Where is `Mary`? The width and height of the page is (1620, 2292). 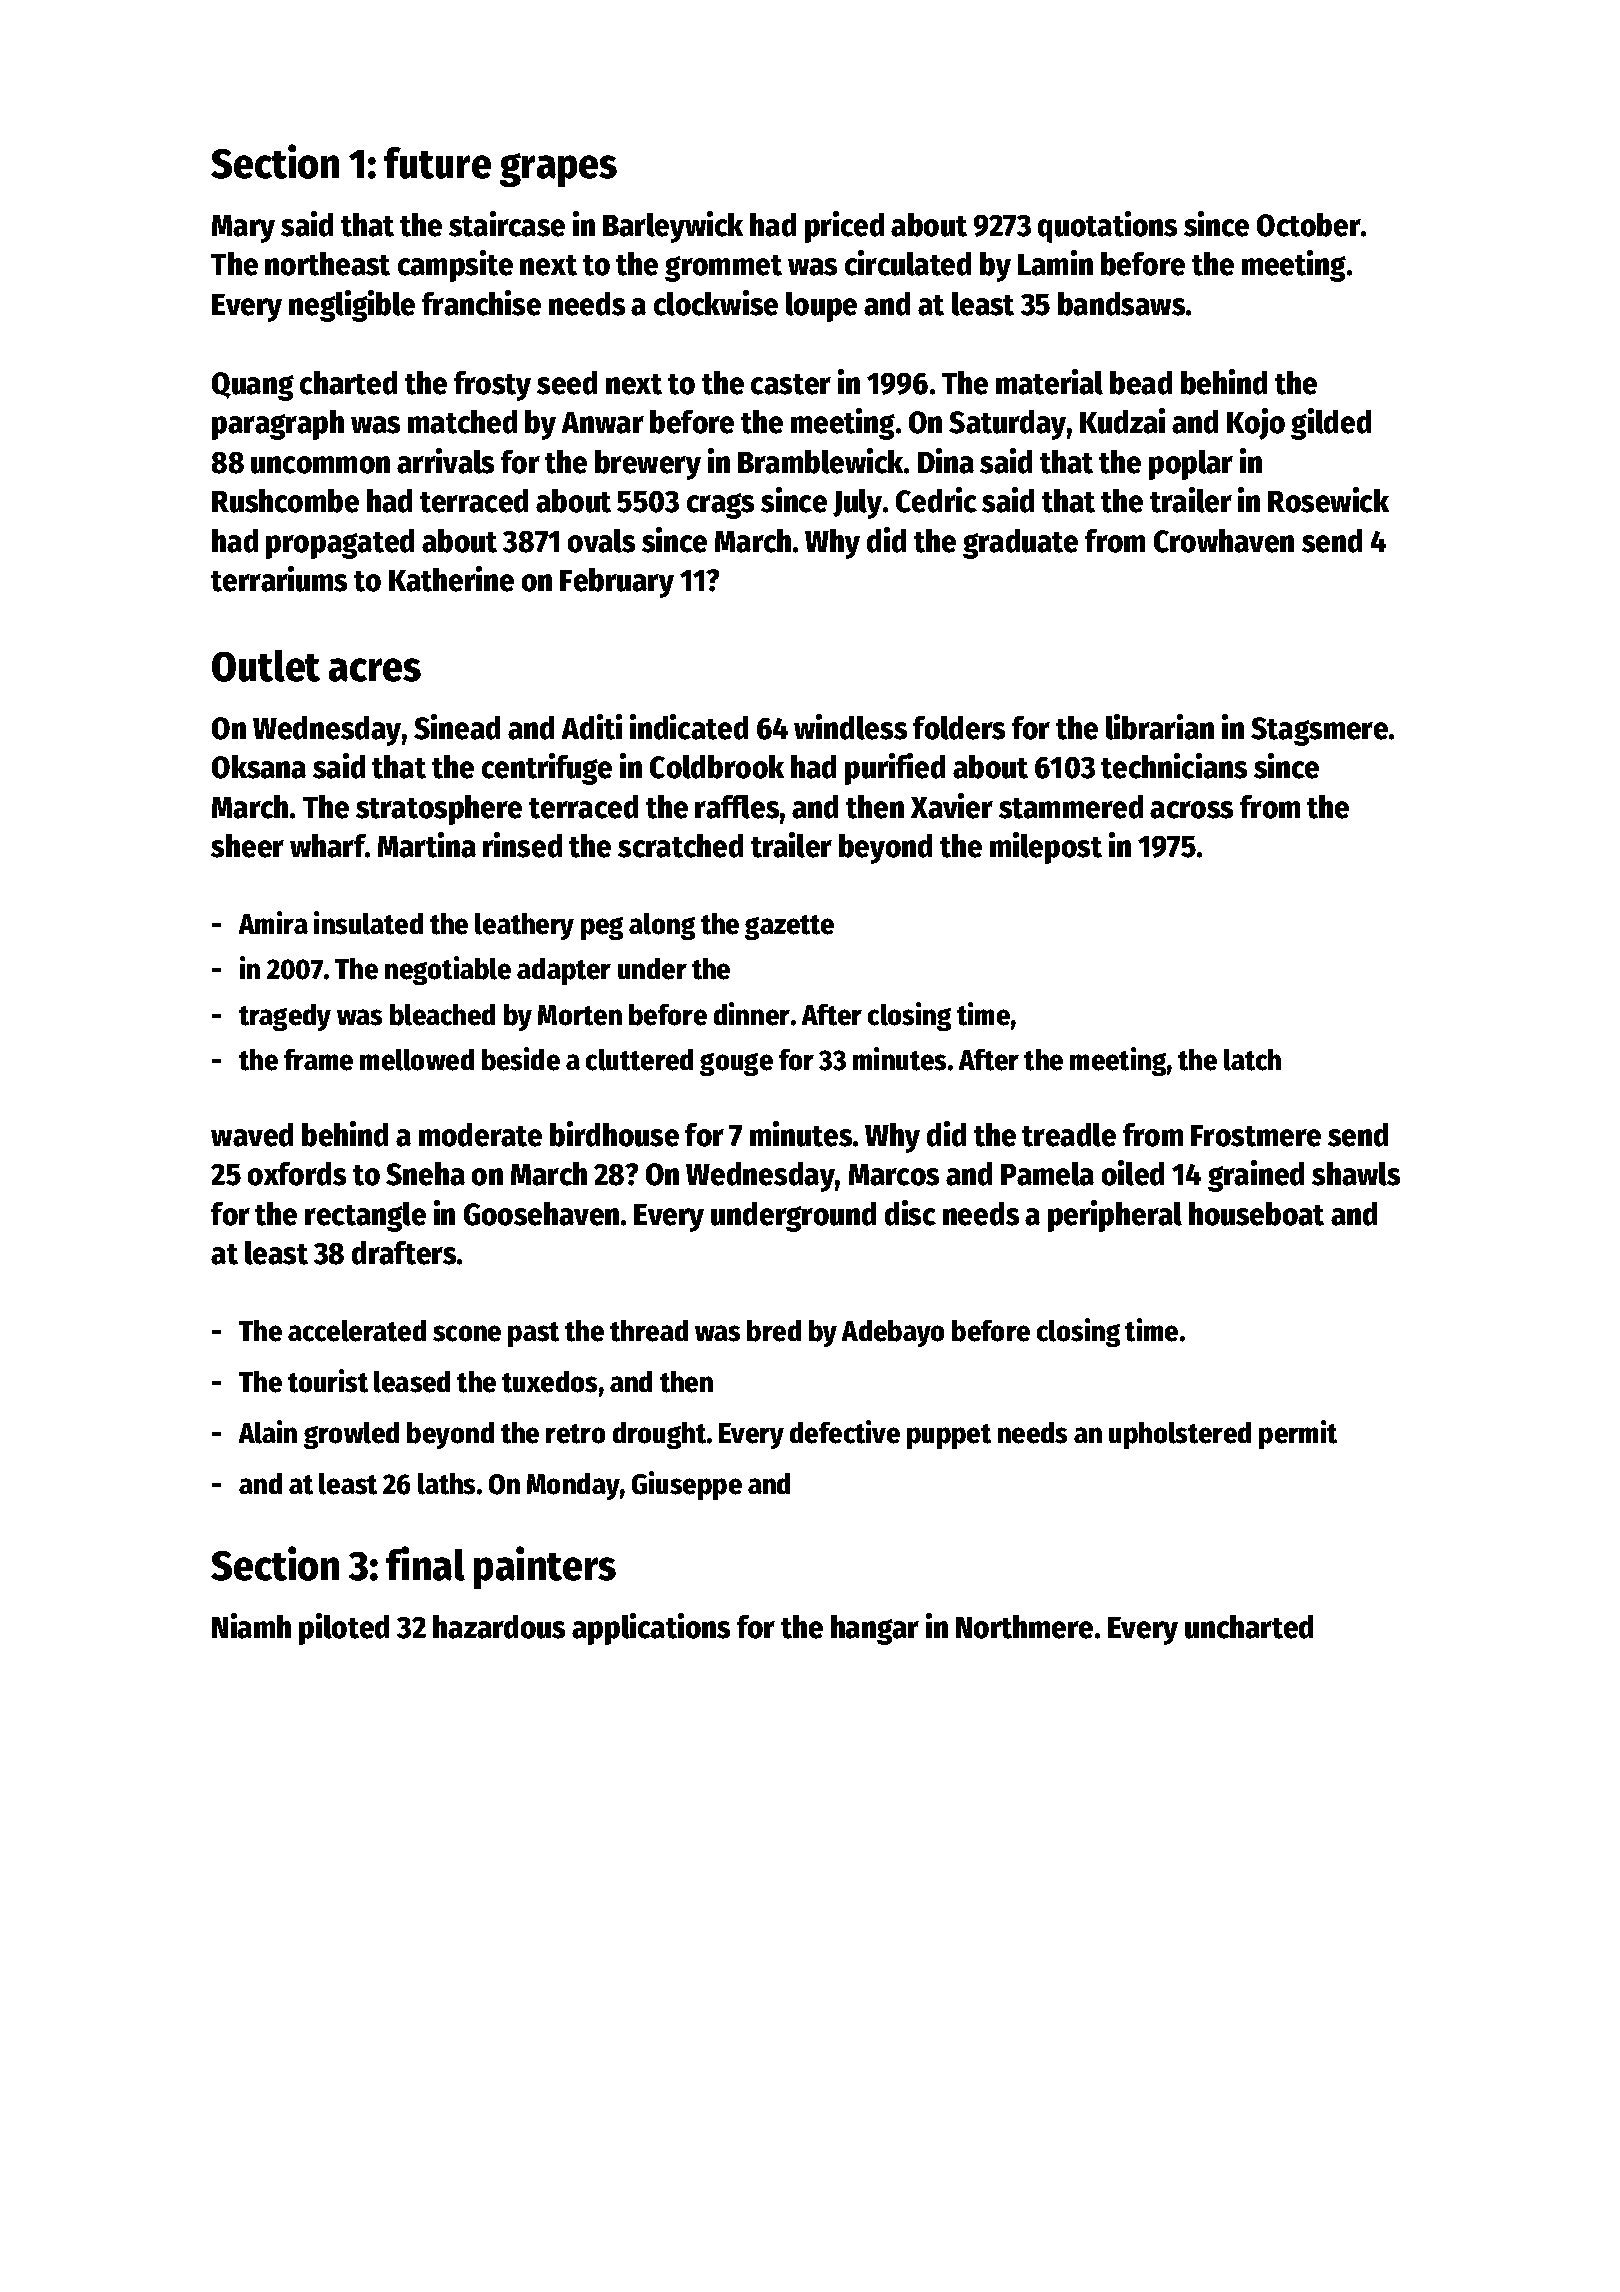
Mary is located at coordinates (243, 229).
